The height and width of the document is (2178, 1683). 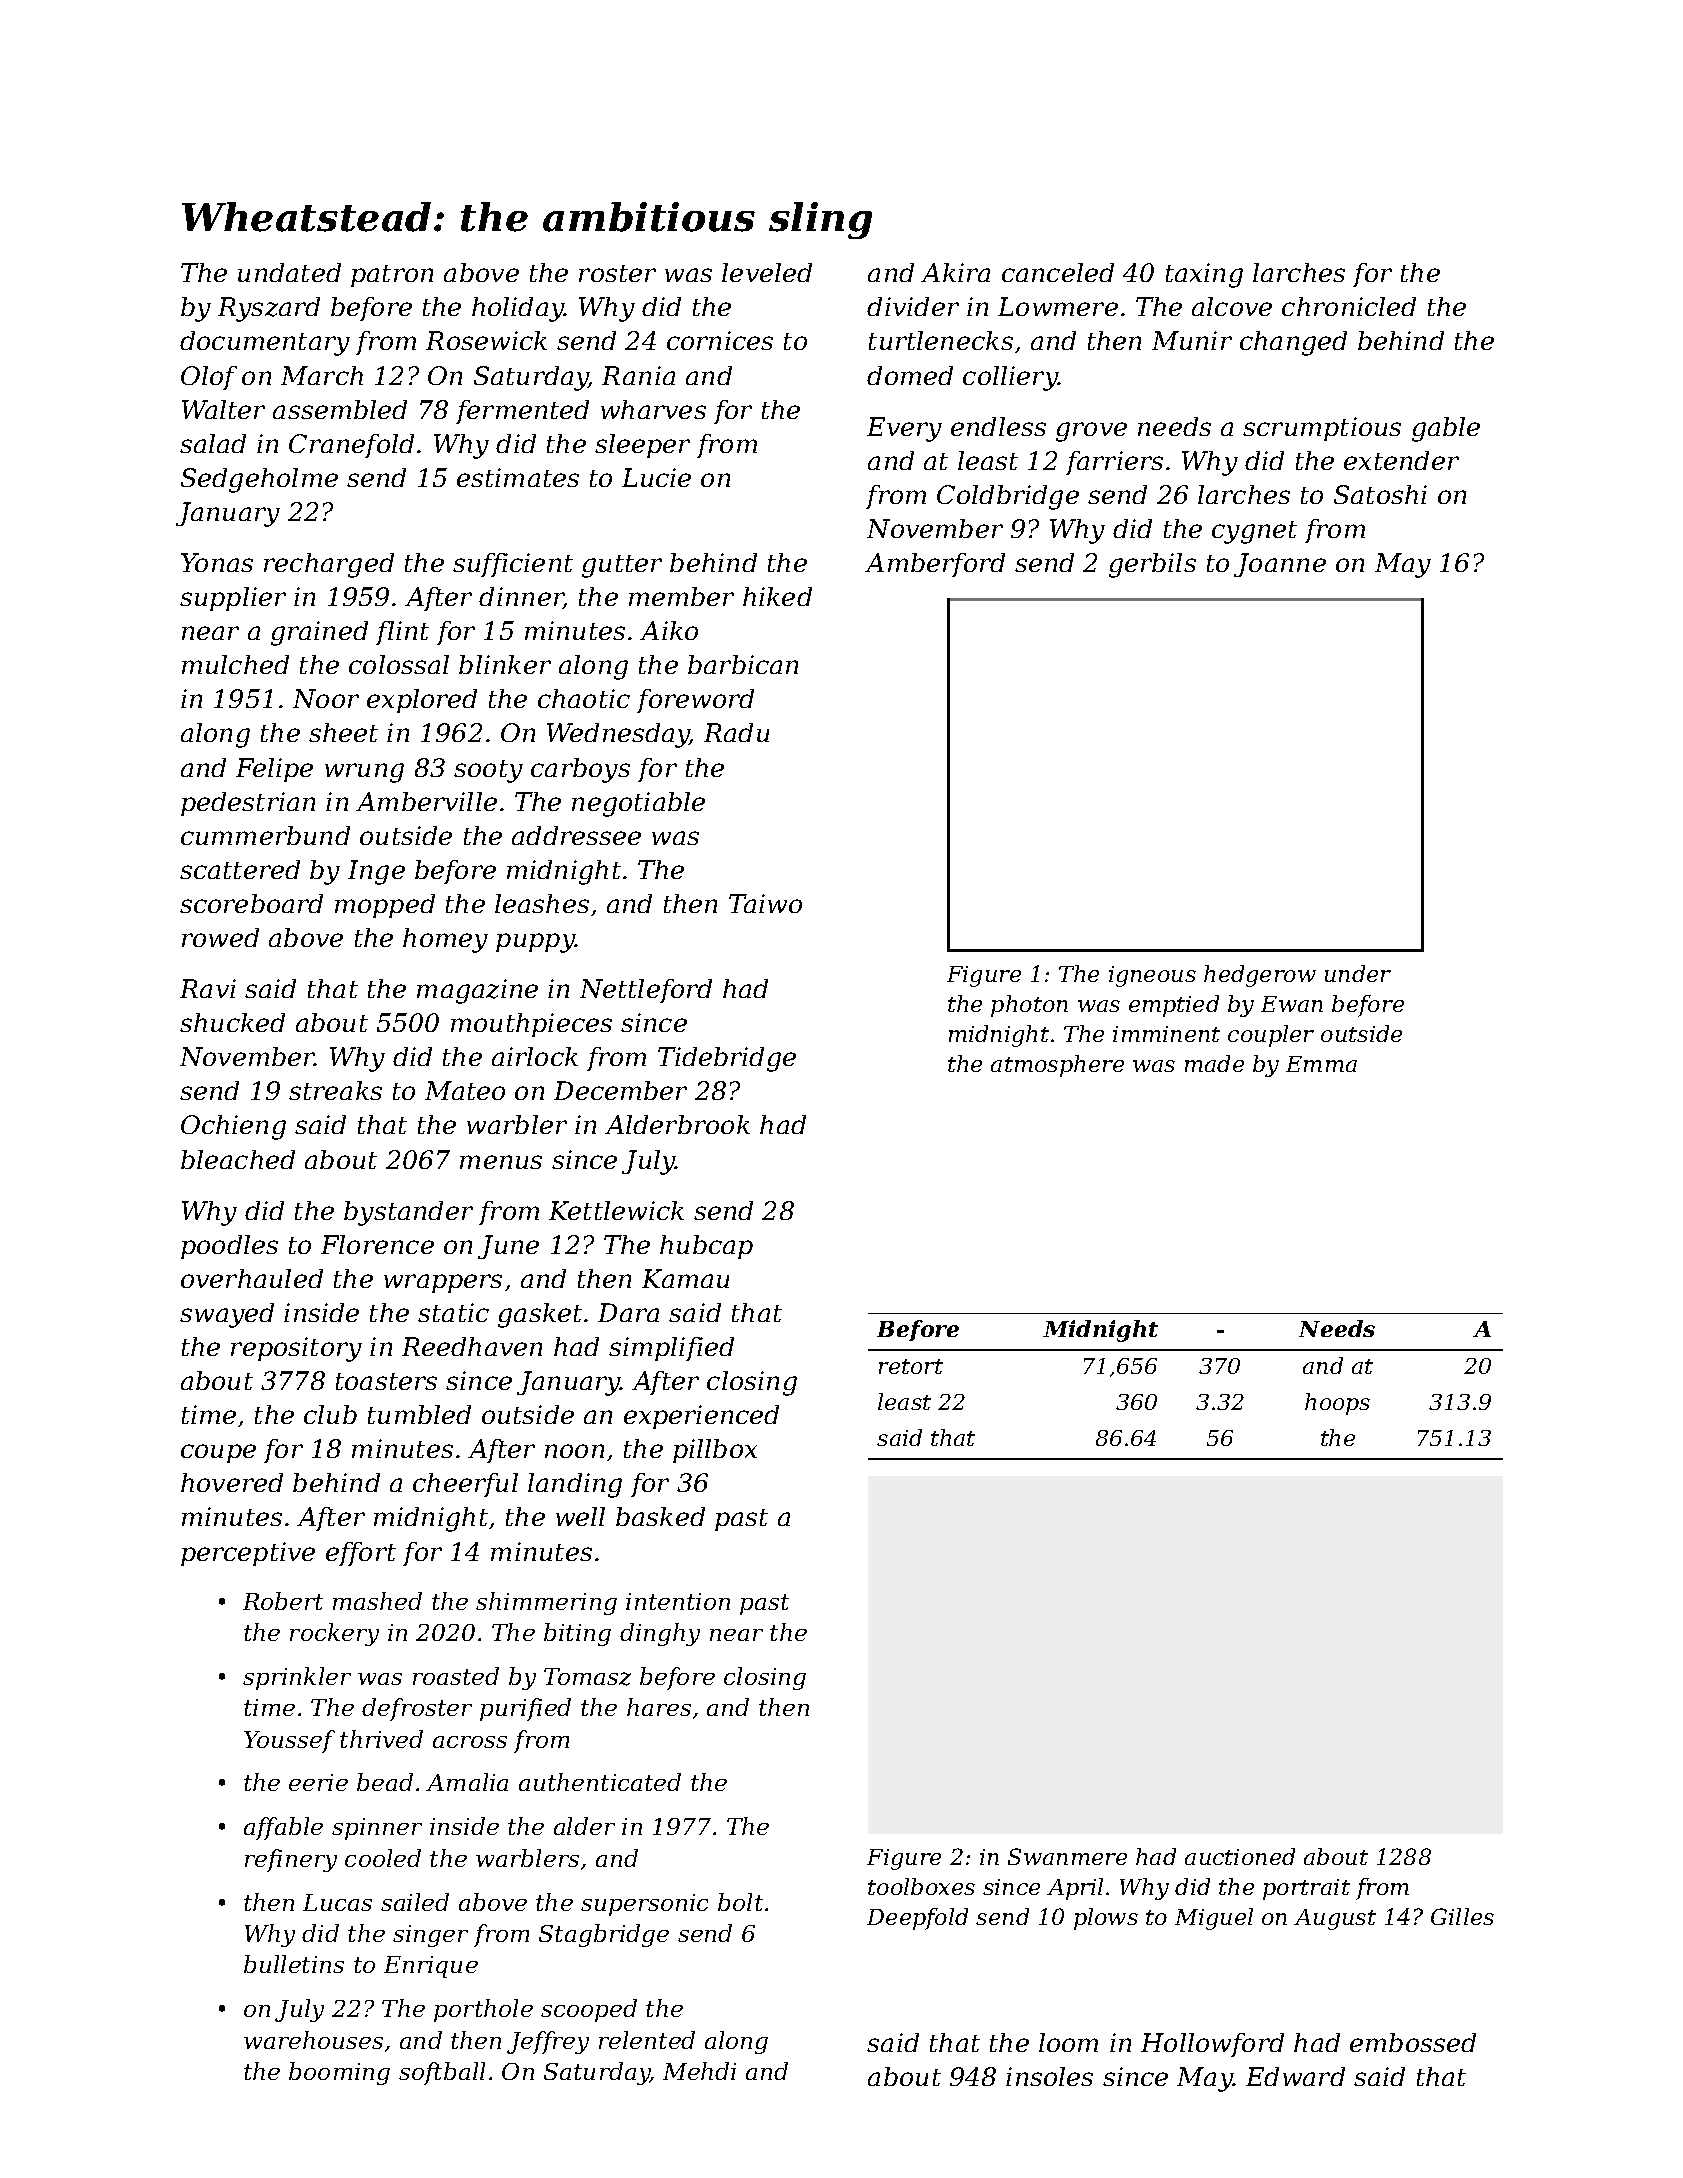 I want to click on warehouses, so click(x=313, y=2040).
